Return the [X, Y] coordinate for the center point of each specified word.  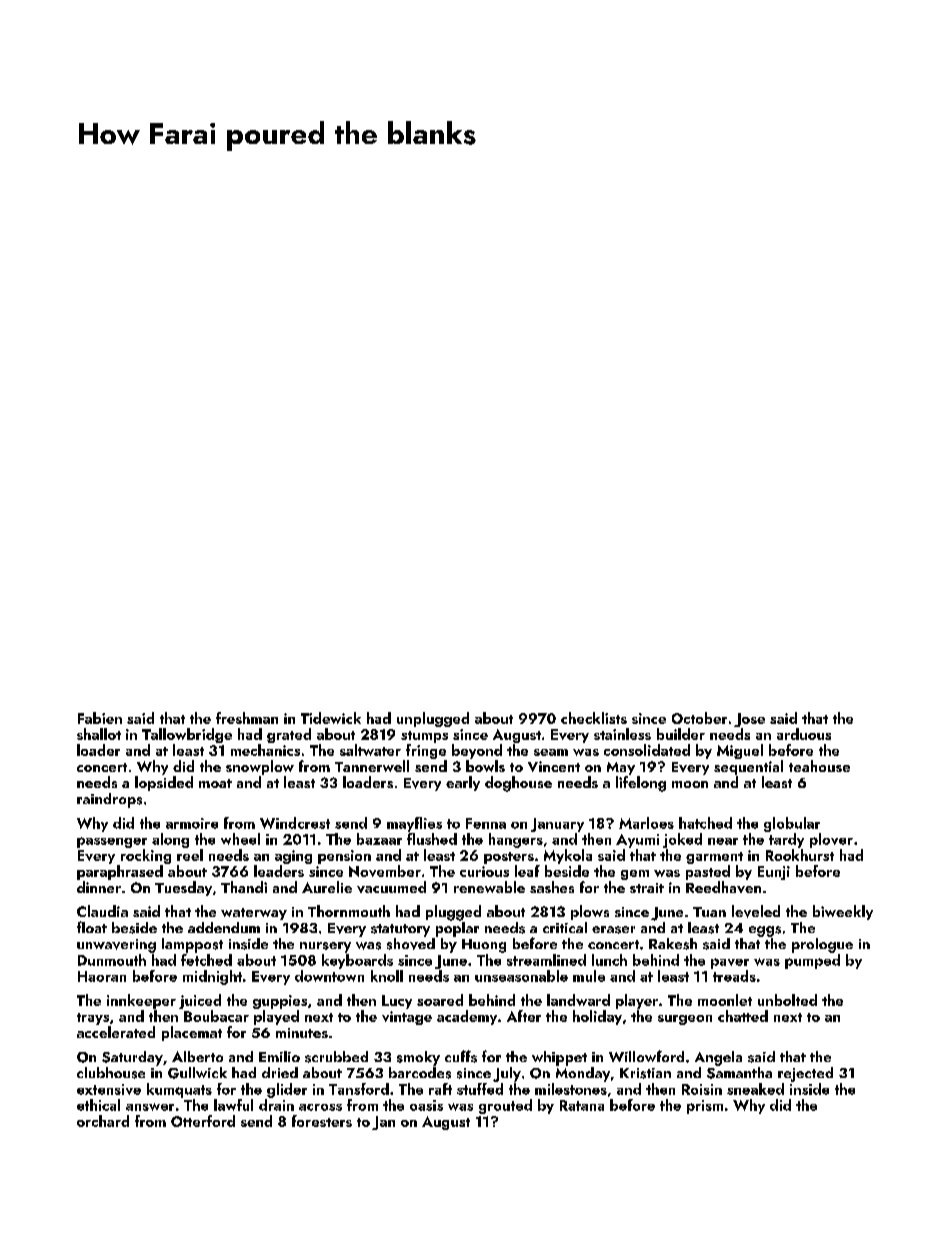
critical [565, 927]
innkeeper [141, 1001]
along [170, 840]
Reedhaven [723, 887]
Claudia [102, 911]
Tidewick [331, 718]
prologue [822, 945]
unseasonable [521, 976]
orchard [103, 1121]
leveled [756, 911]
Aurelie [327, 887]
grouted [505, 1106]
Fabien [100, 718]
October [699, 718]
